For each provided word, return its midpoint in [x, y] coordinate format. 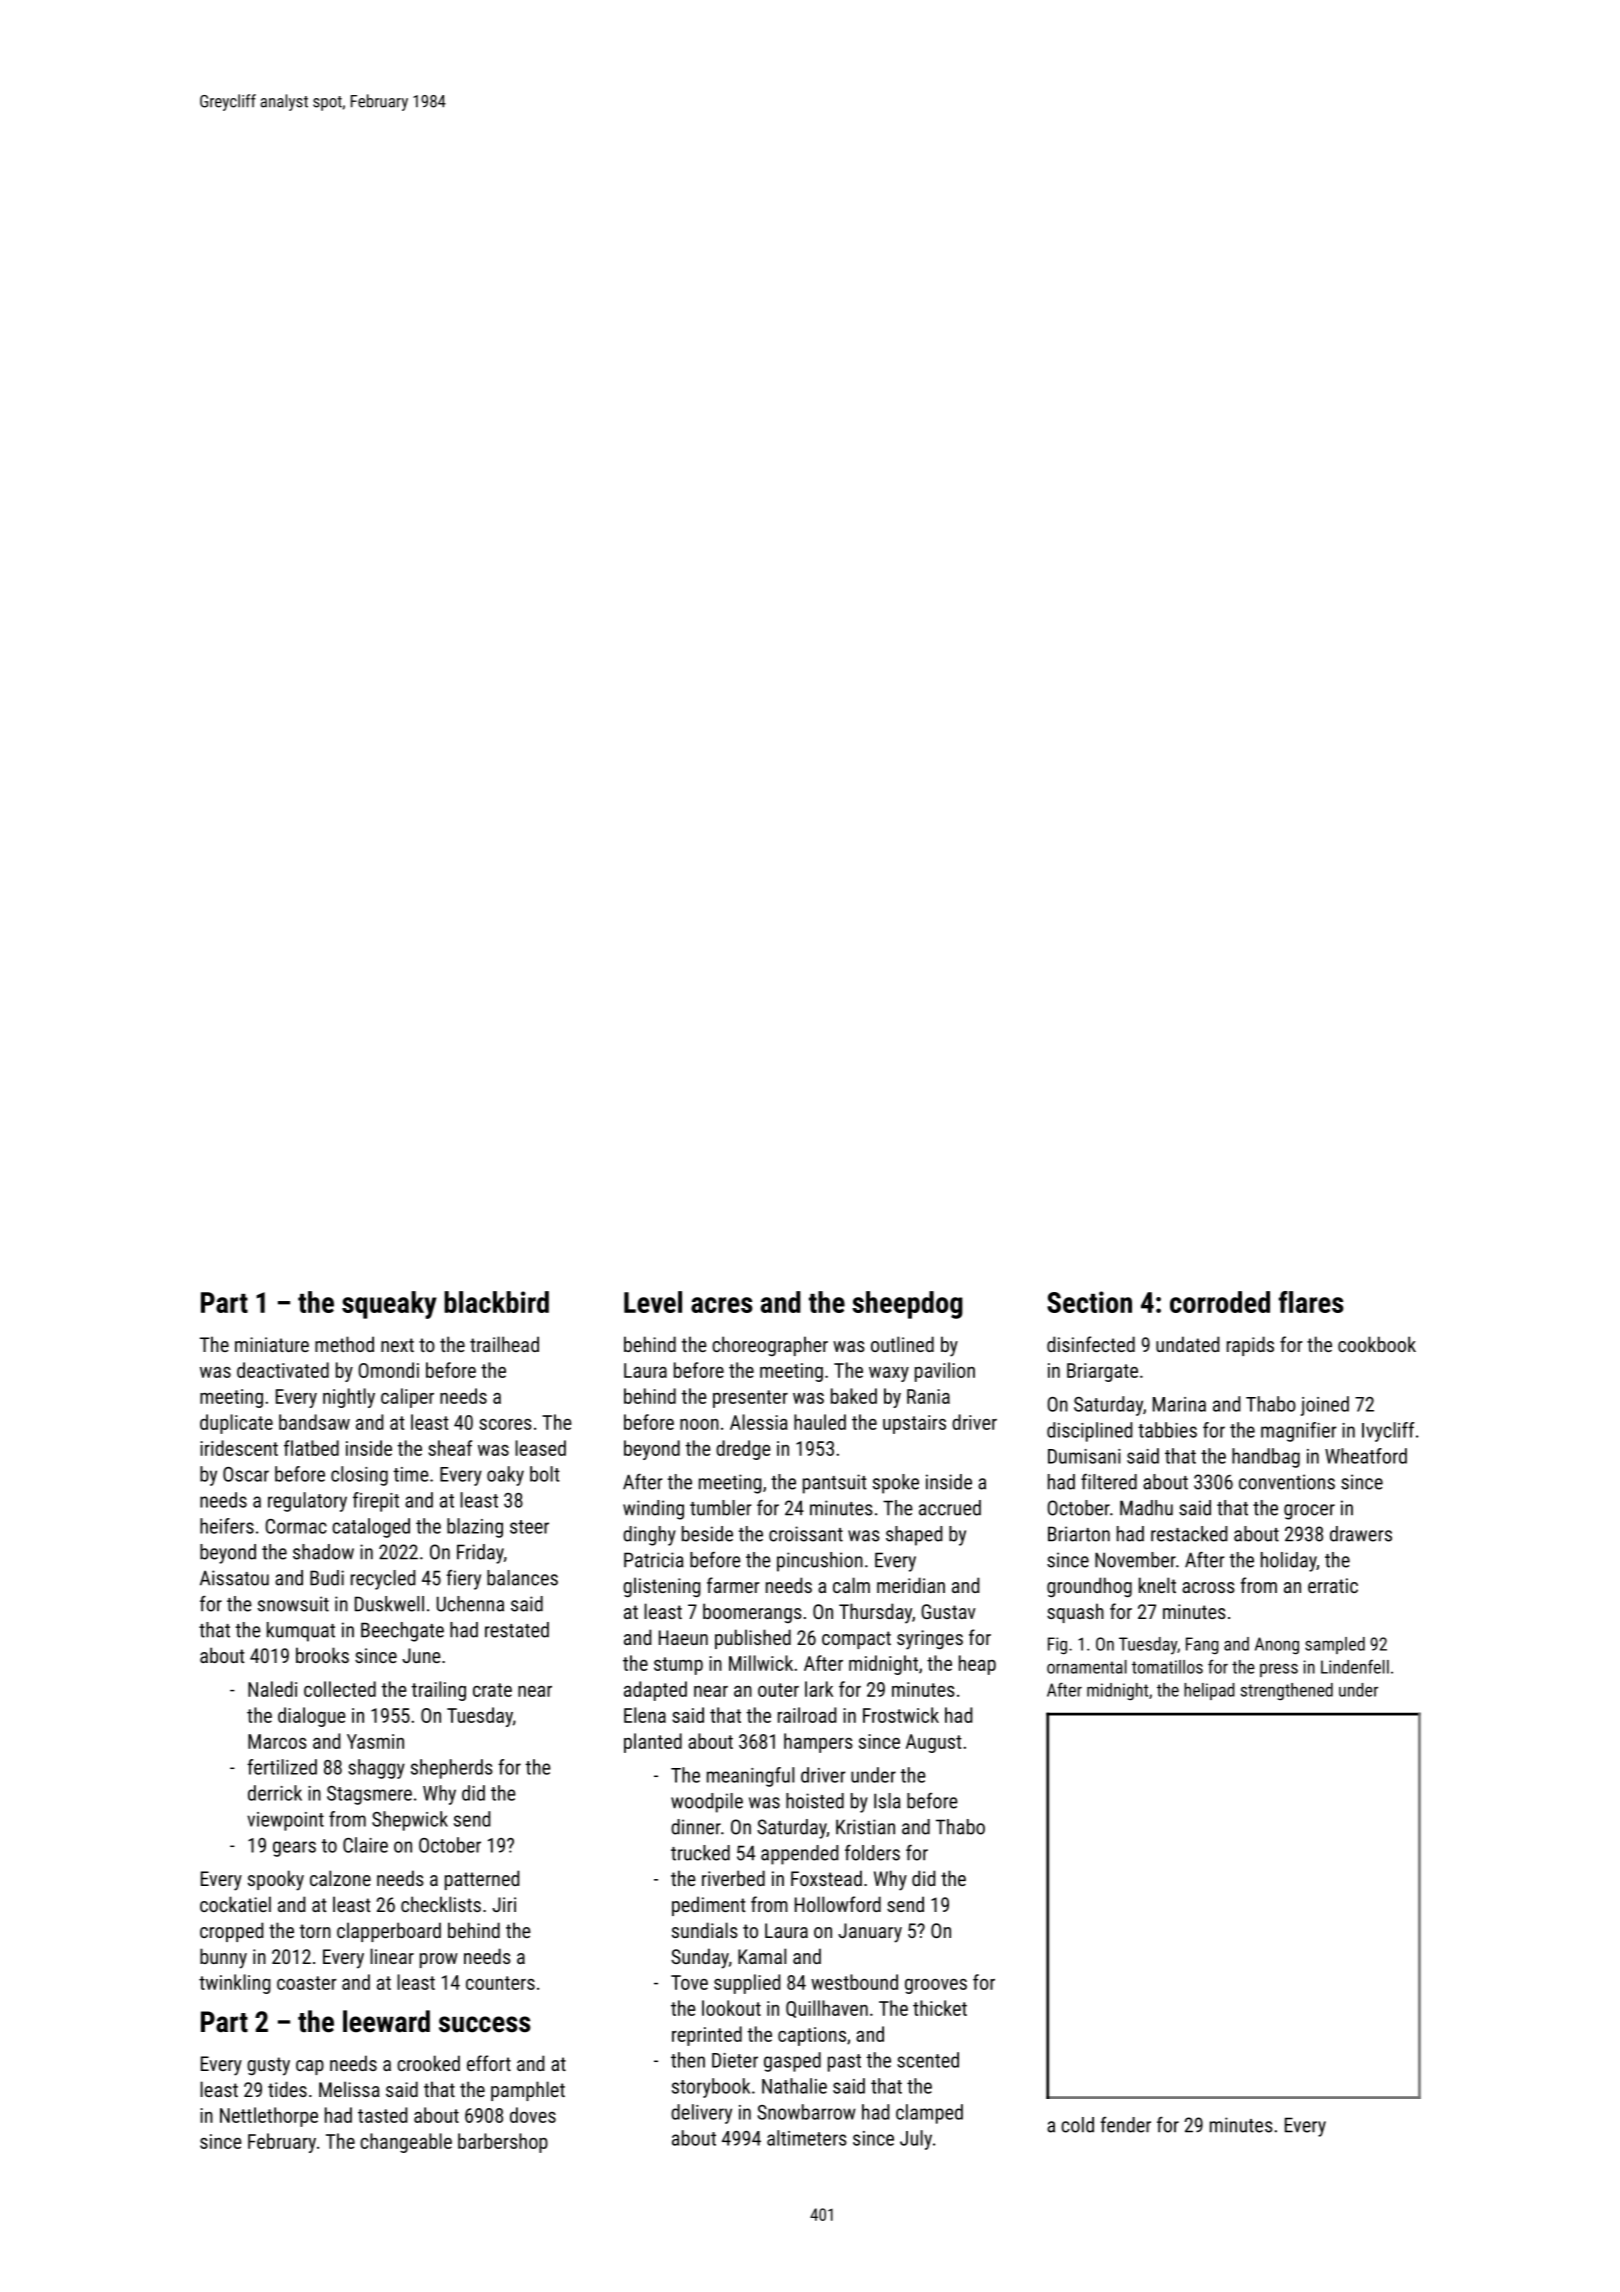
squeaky [389, 1305]
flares [1311, 1302]
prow [439, 1960]
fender [1125, 2124]
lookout [731, 2008]
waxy [889, 1374]
